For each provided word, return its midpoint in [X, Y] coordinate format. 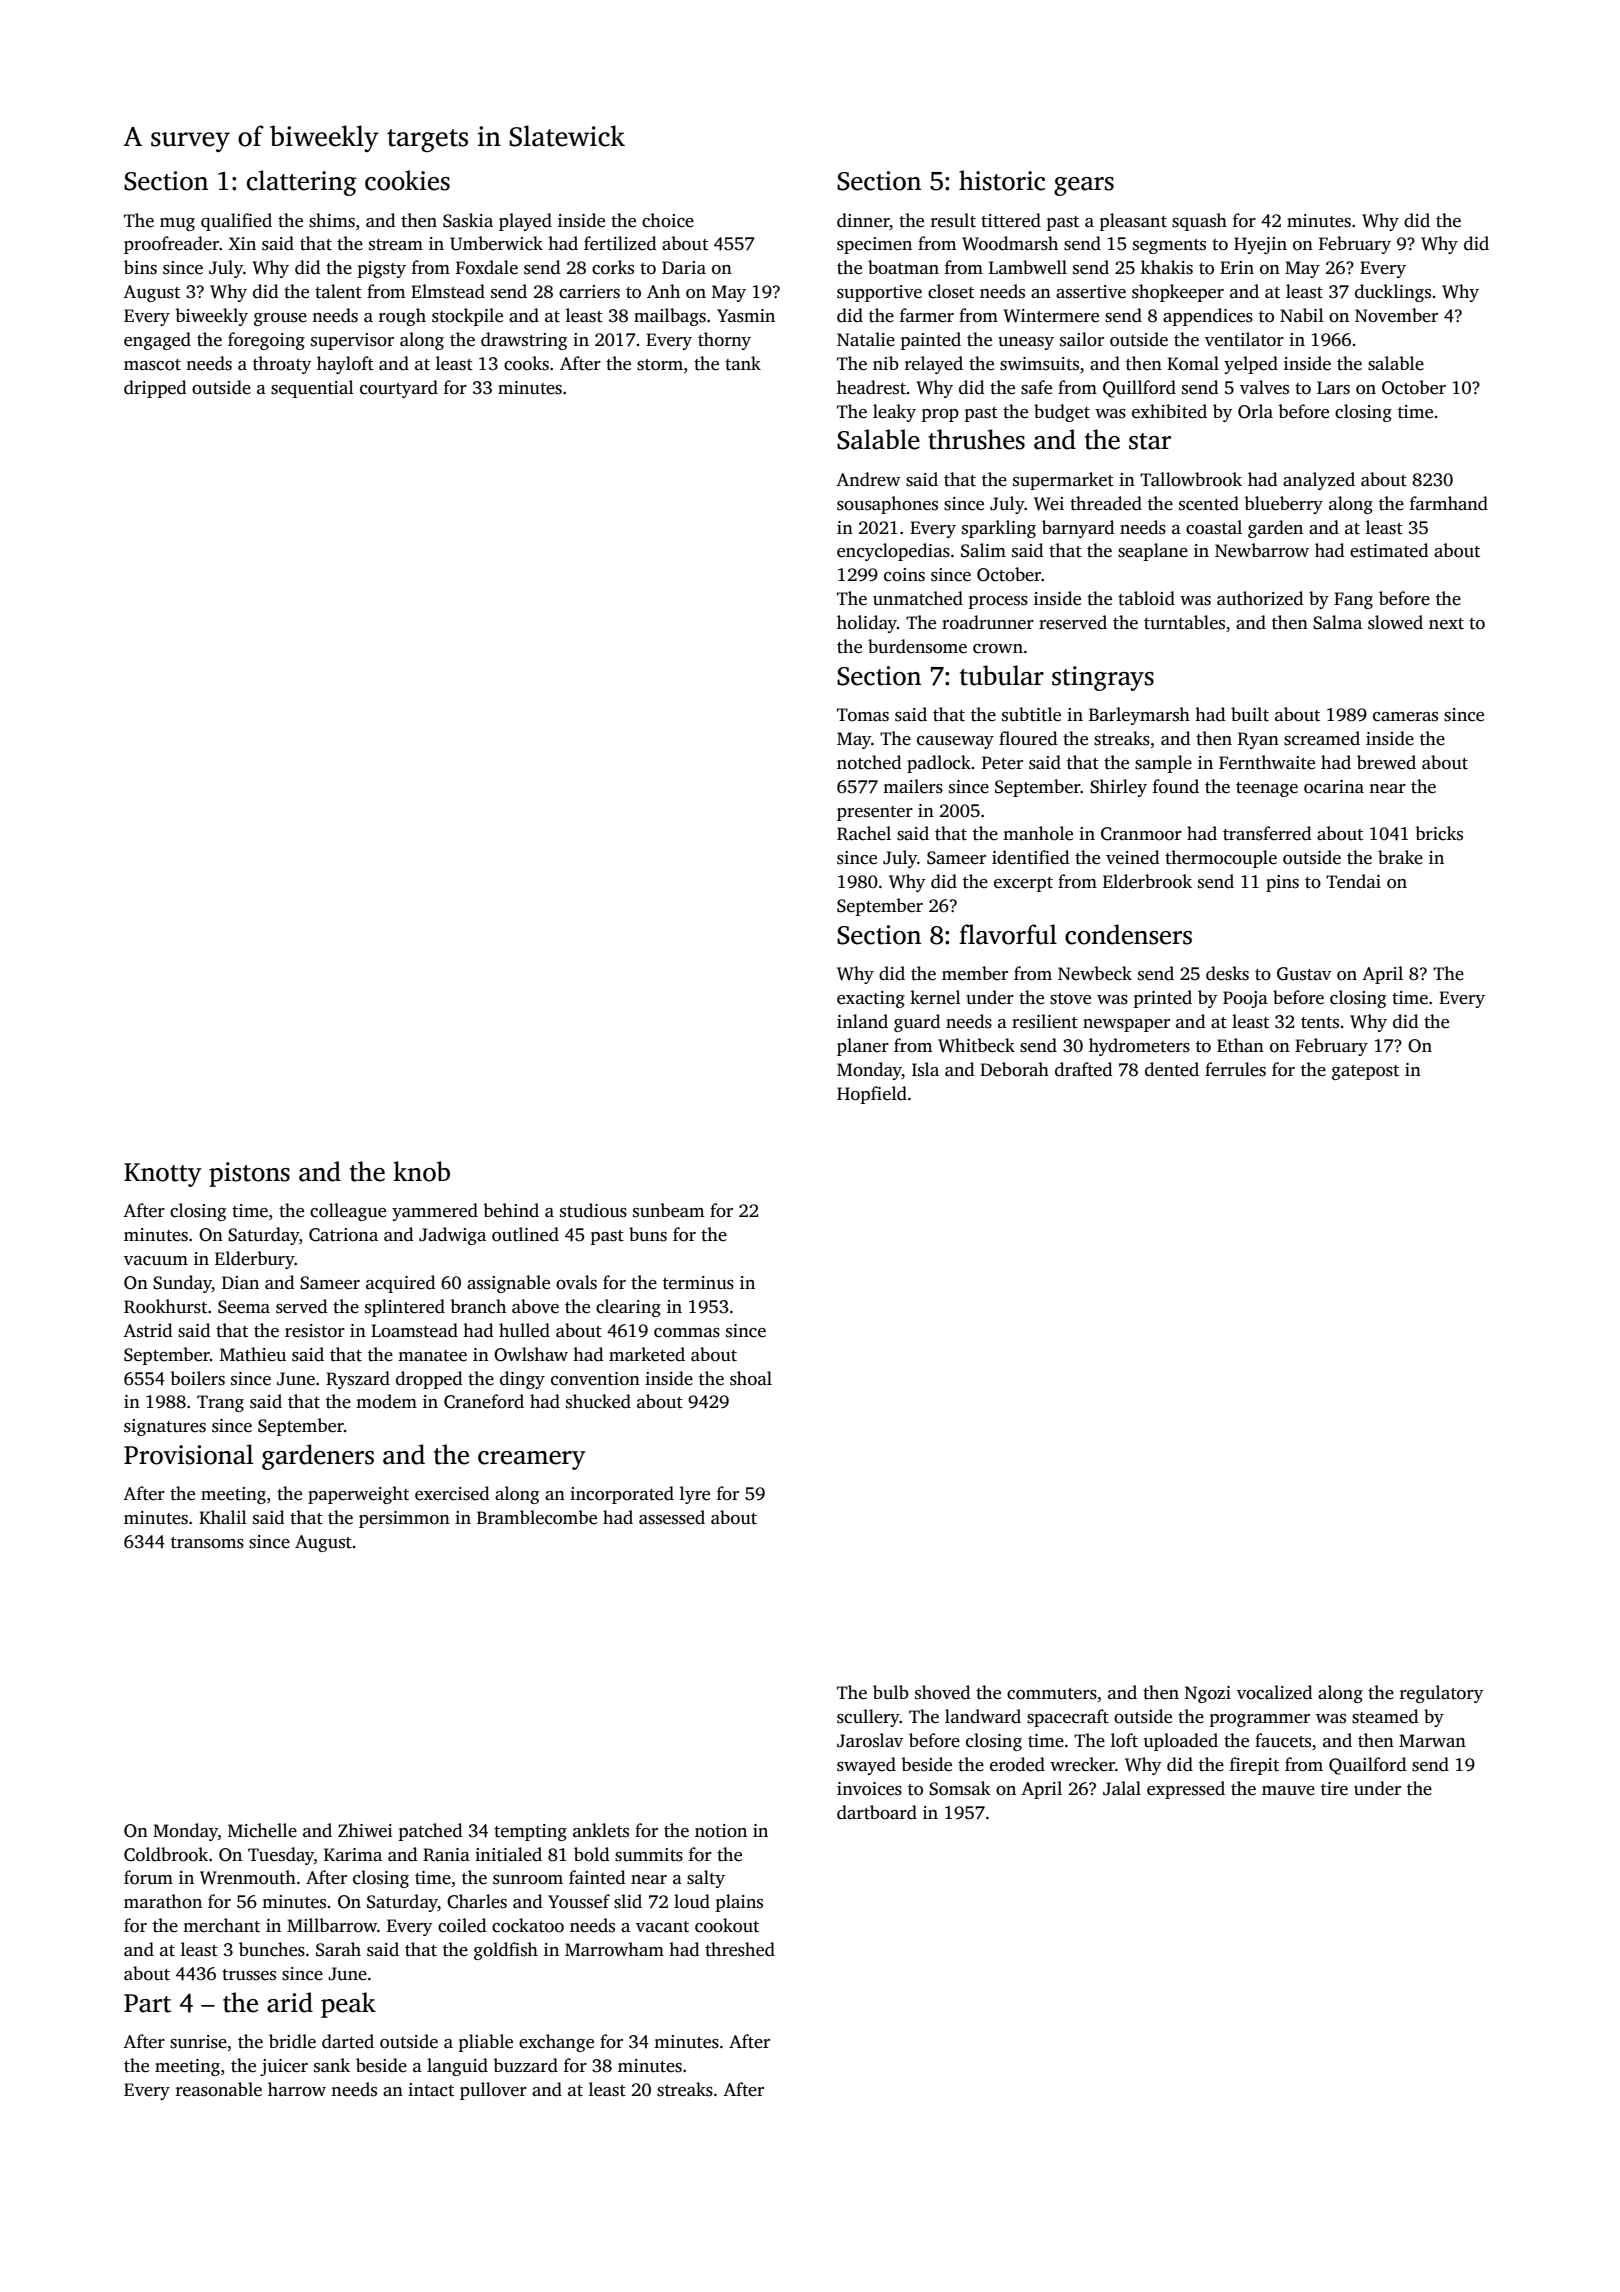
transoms [207, 1543]
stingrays [1103, 678]
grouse [280, 319]
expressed [1186, 1790]
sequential [312, 389]
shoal [751, 1378]
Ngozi [1208, 1694]
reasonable [219, 2089]
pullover [493, 2091]
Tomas [863, 715]
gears [1084, 186]
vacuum [156, 1261]
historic [1002, 180]
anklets [601, 1830]
